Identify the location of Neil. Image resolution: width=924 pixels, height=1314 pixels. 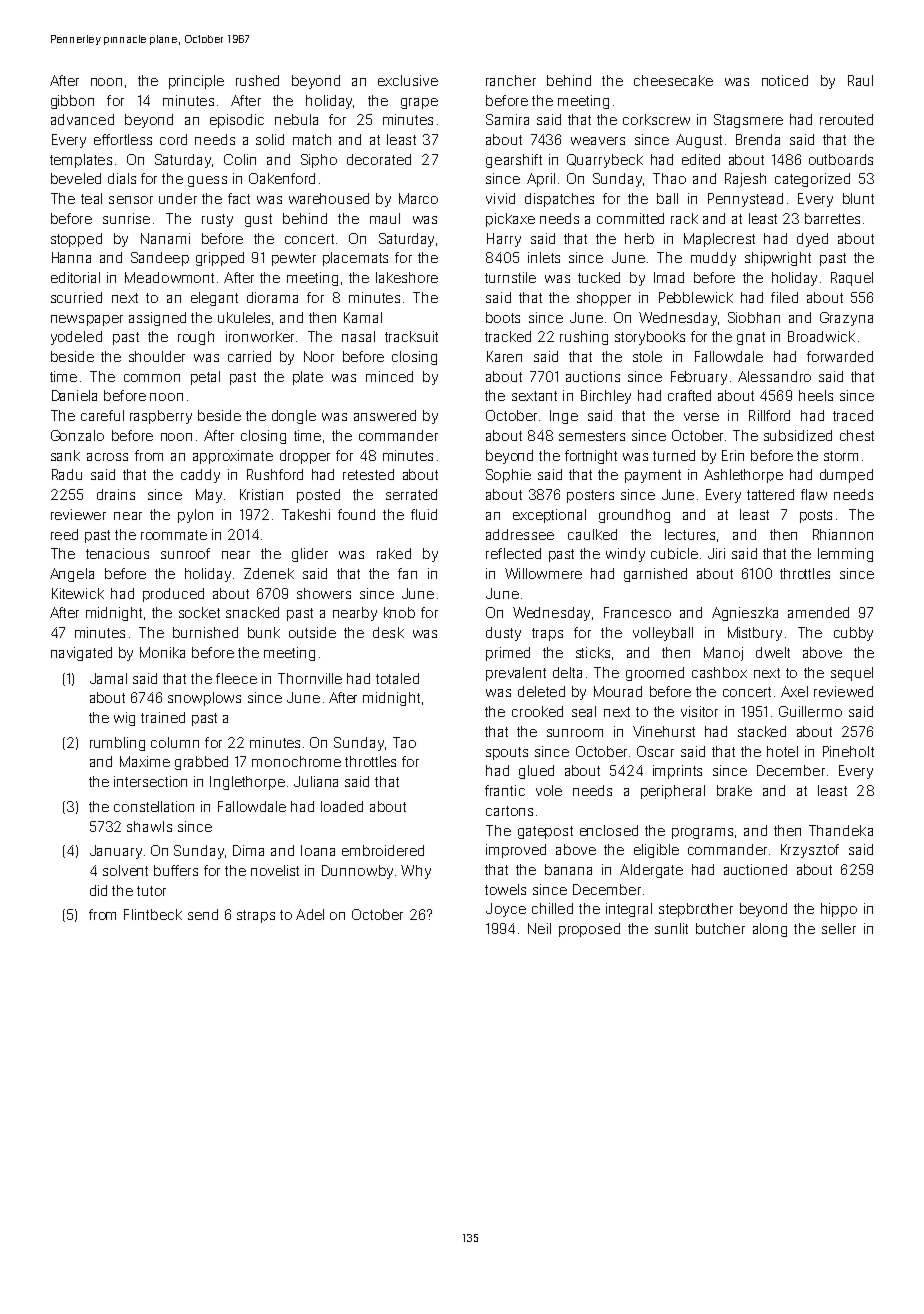
(539, 928).
